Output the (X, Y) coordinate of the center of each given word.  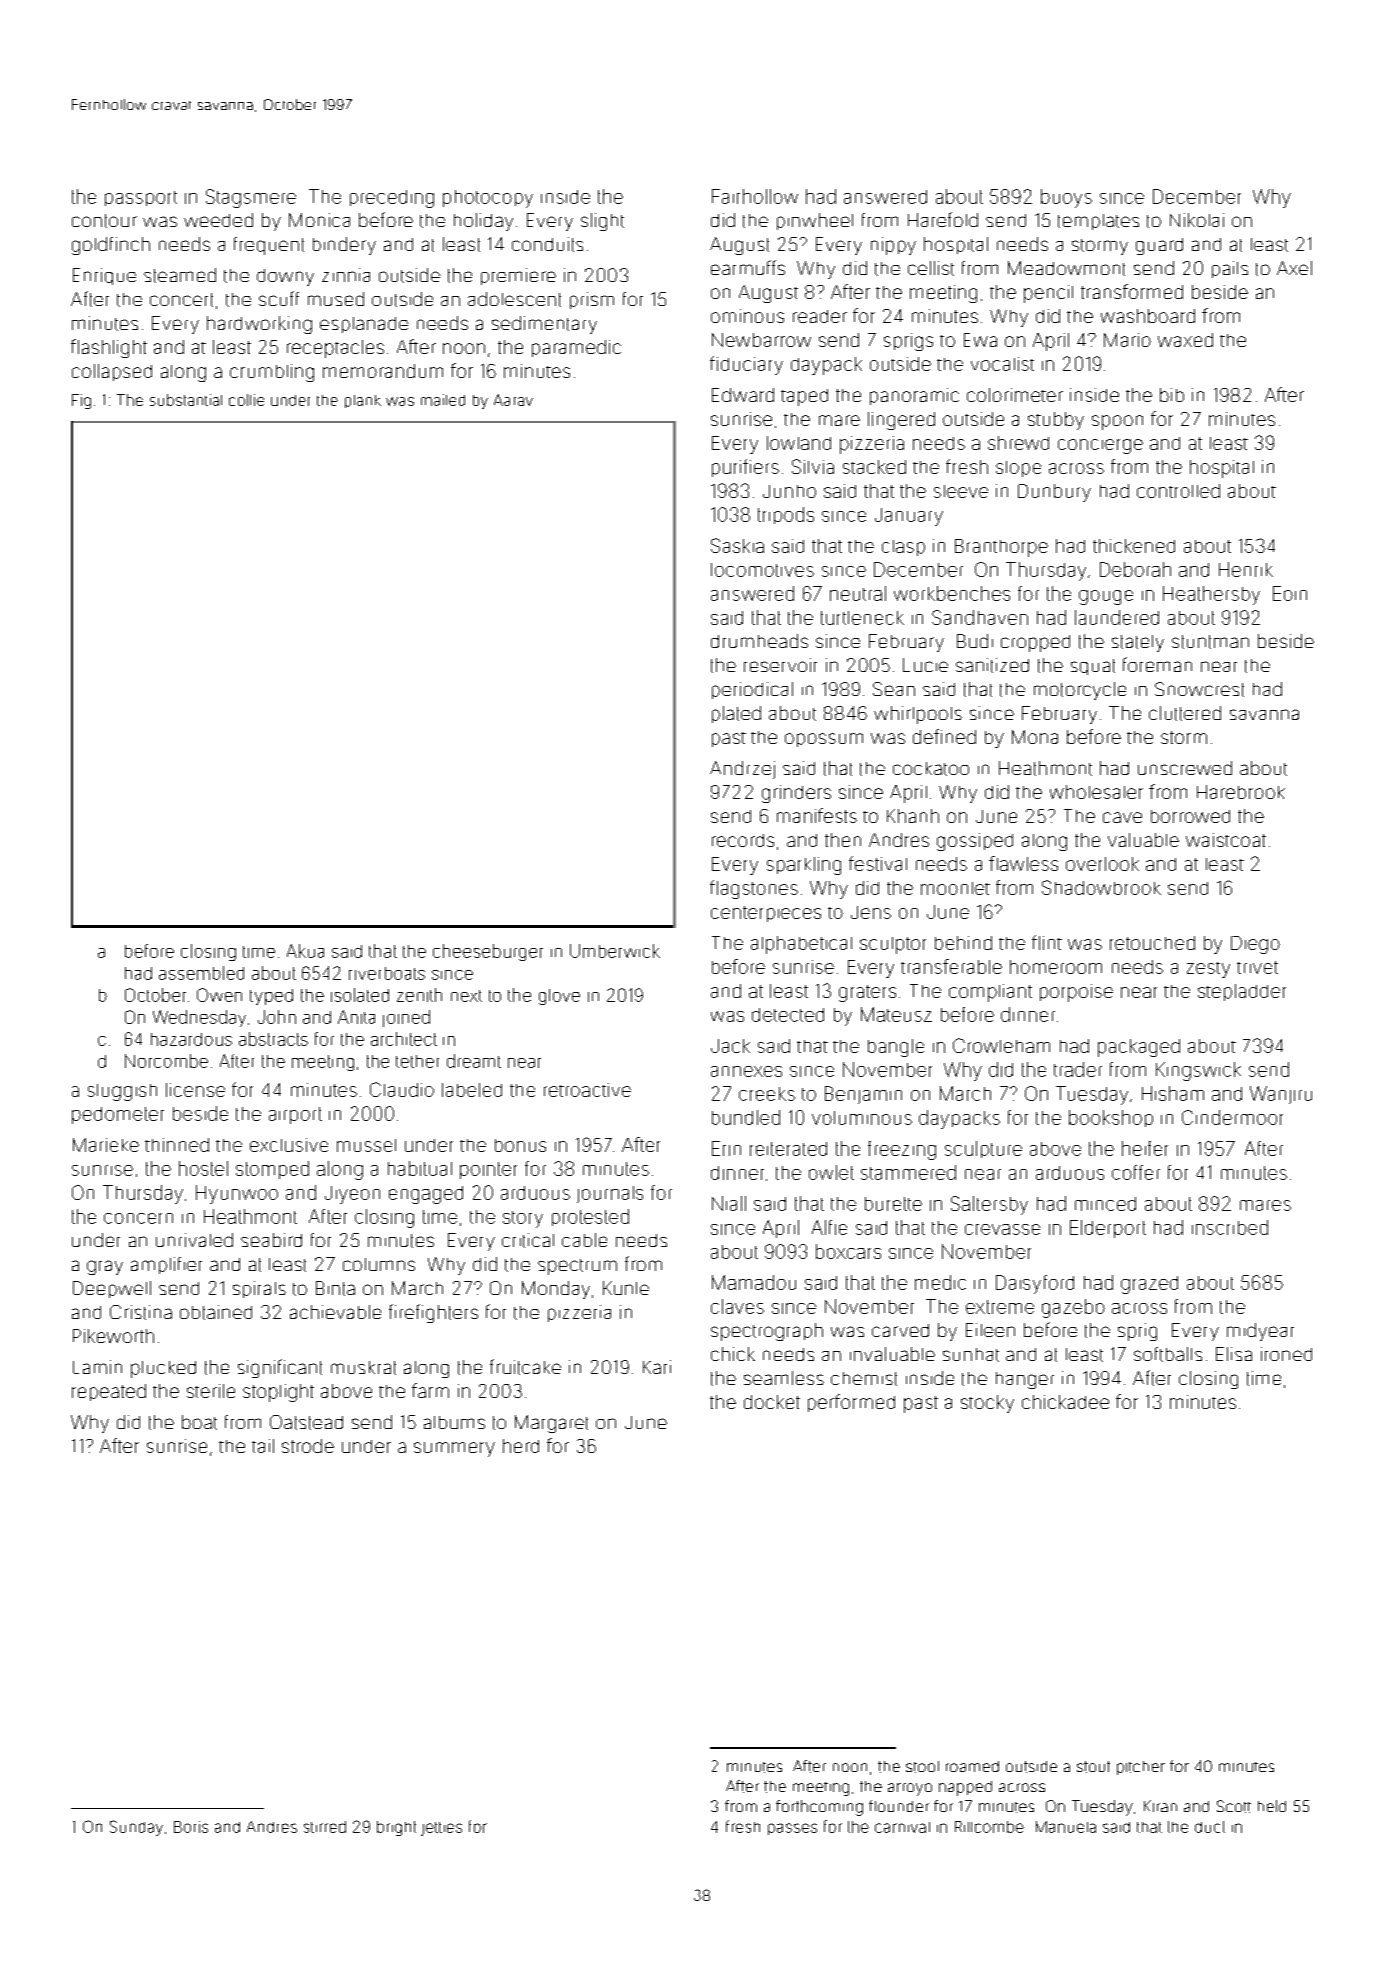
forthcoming (819, 1808)
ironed (1286, 1354)
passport (141, 198)
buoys (1066, 198)
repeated (109, 1392)
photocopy (488, 199)
